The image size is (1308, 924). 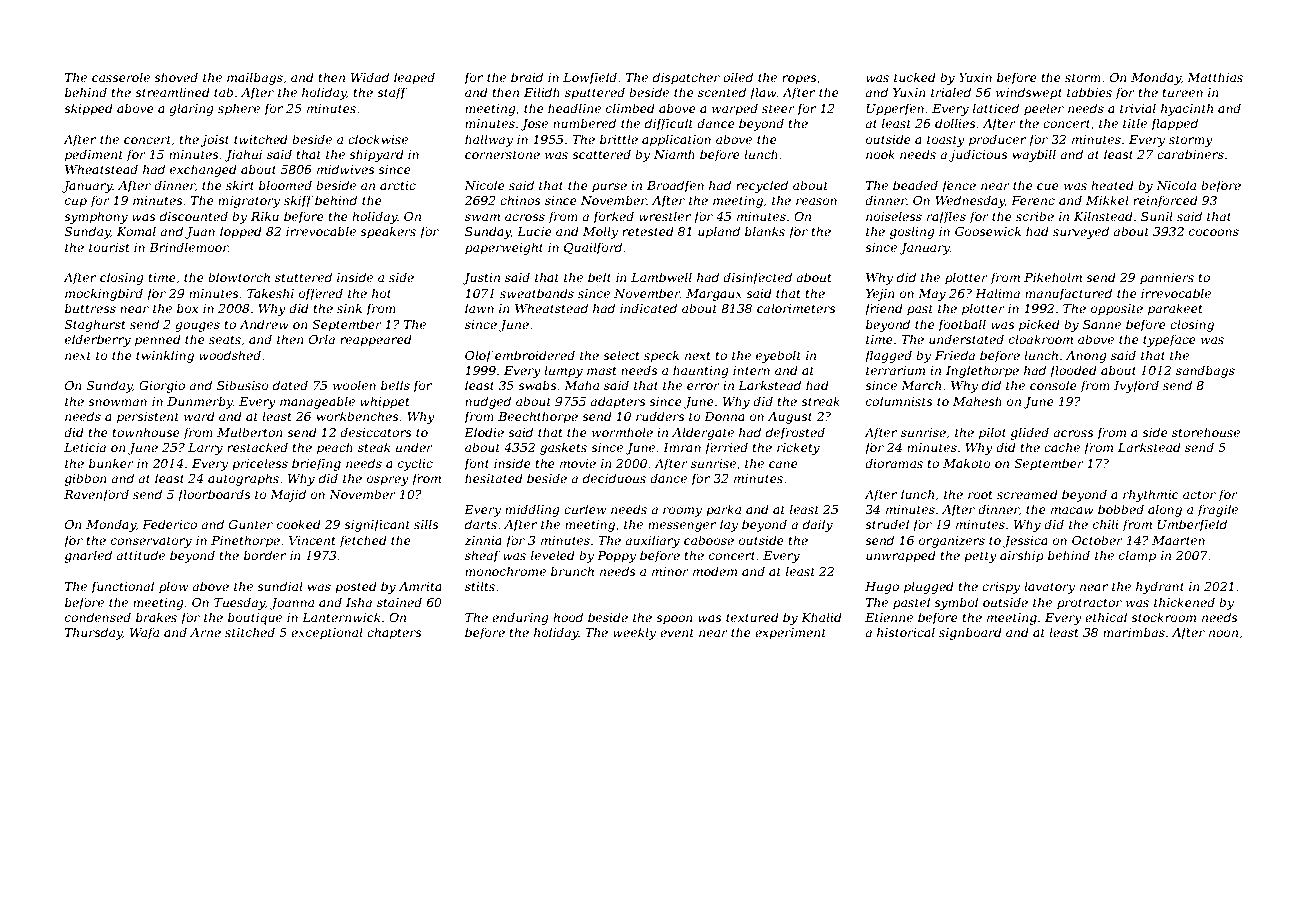 I want to click on trialed, so click(x=951, y=92).
